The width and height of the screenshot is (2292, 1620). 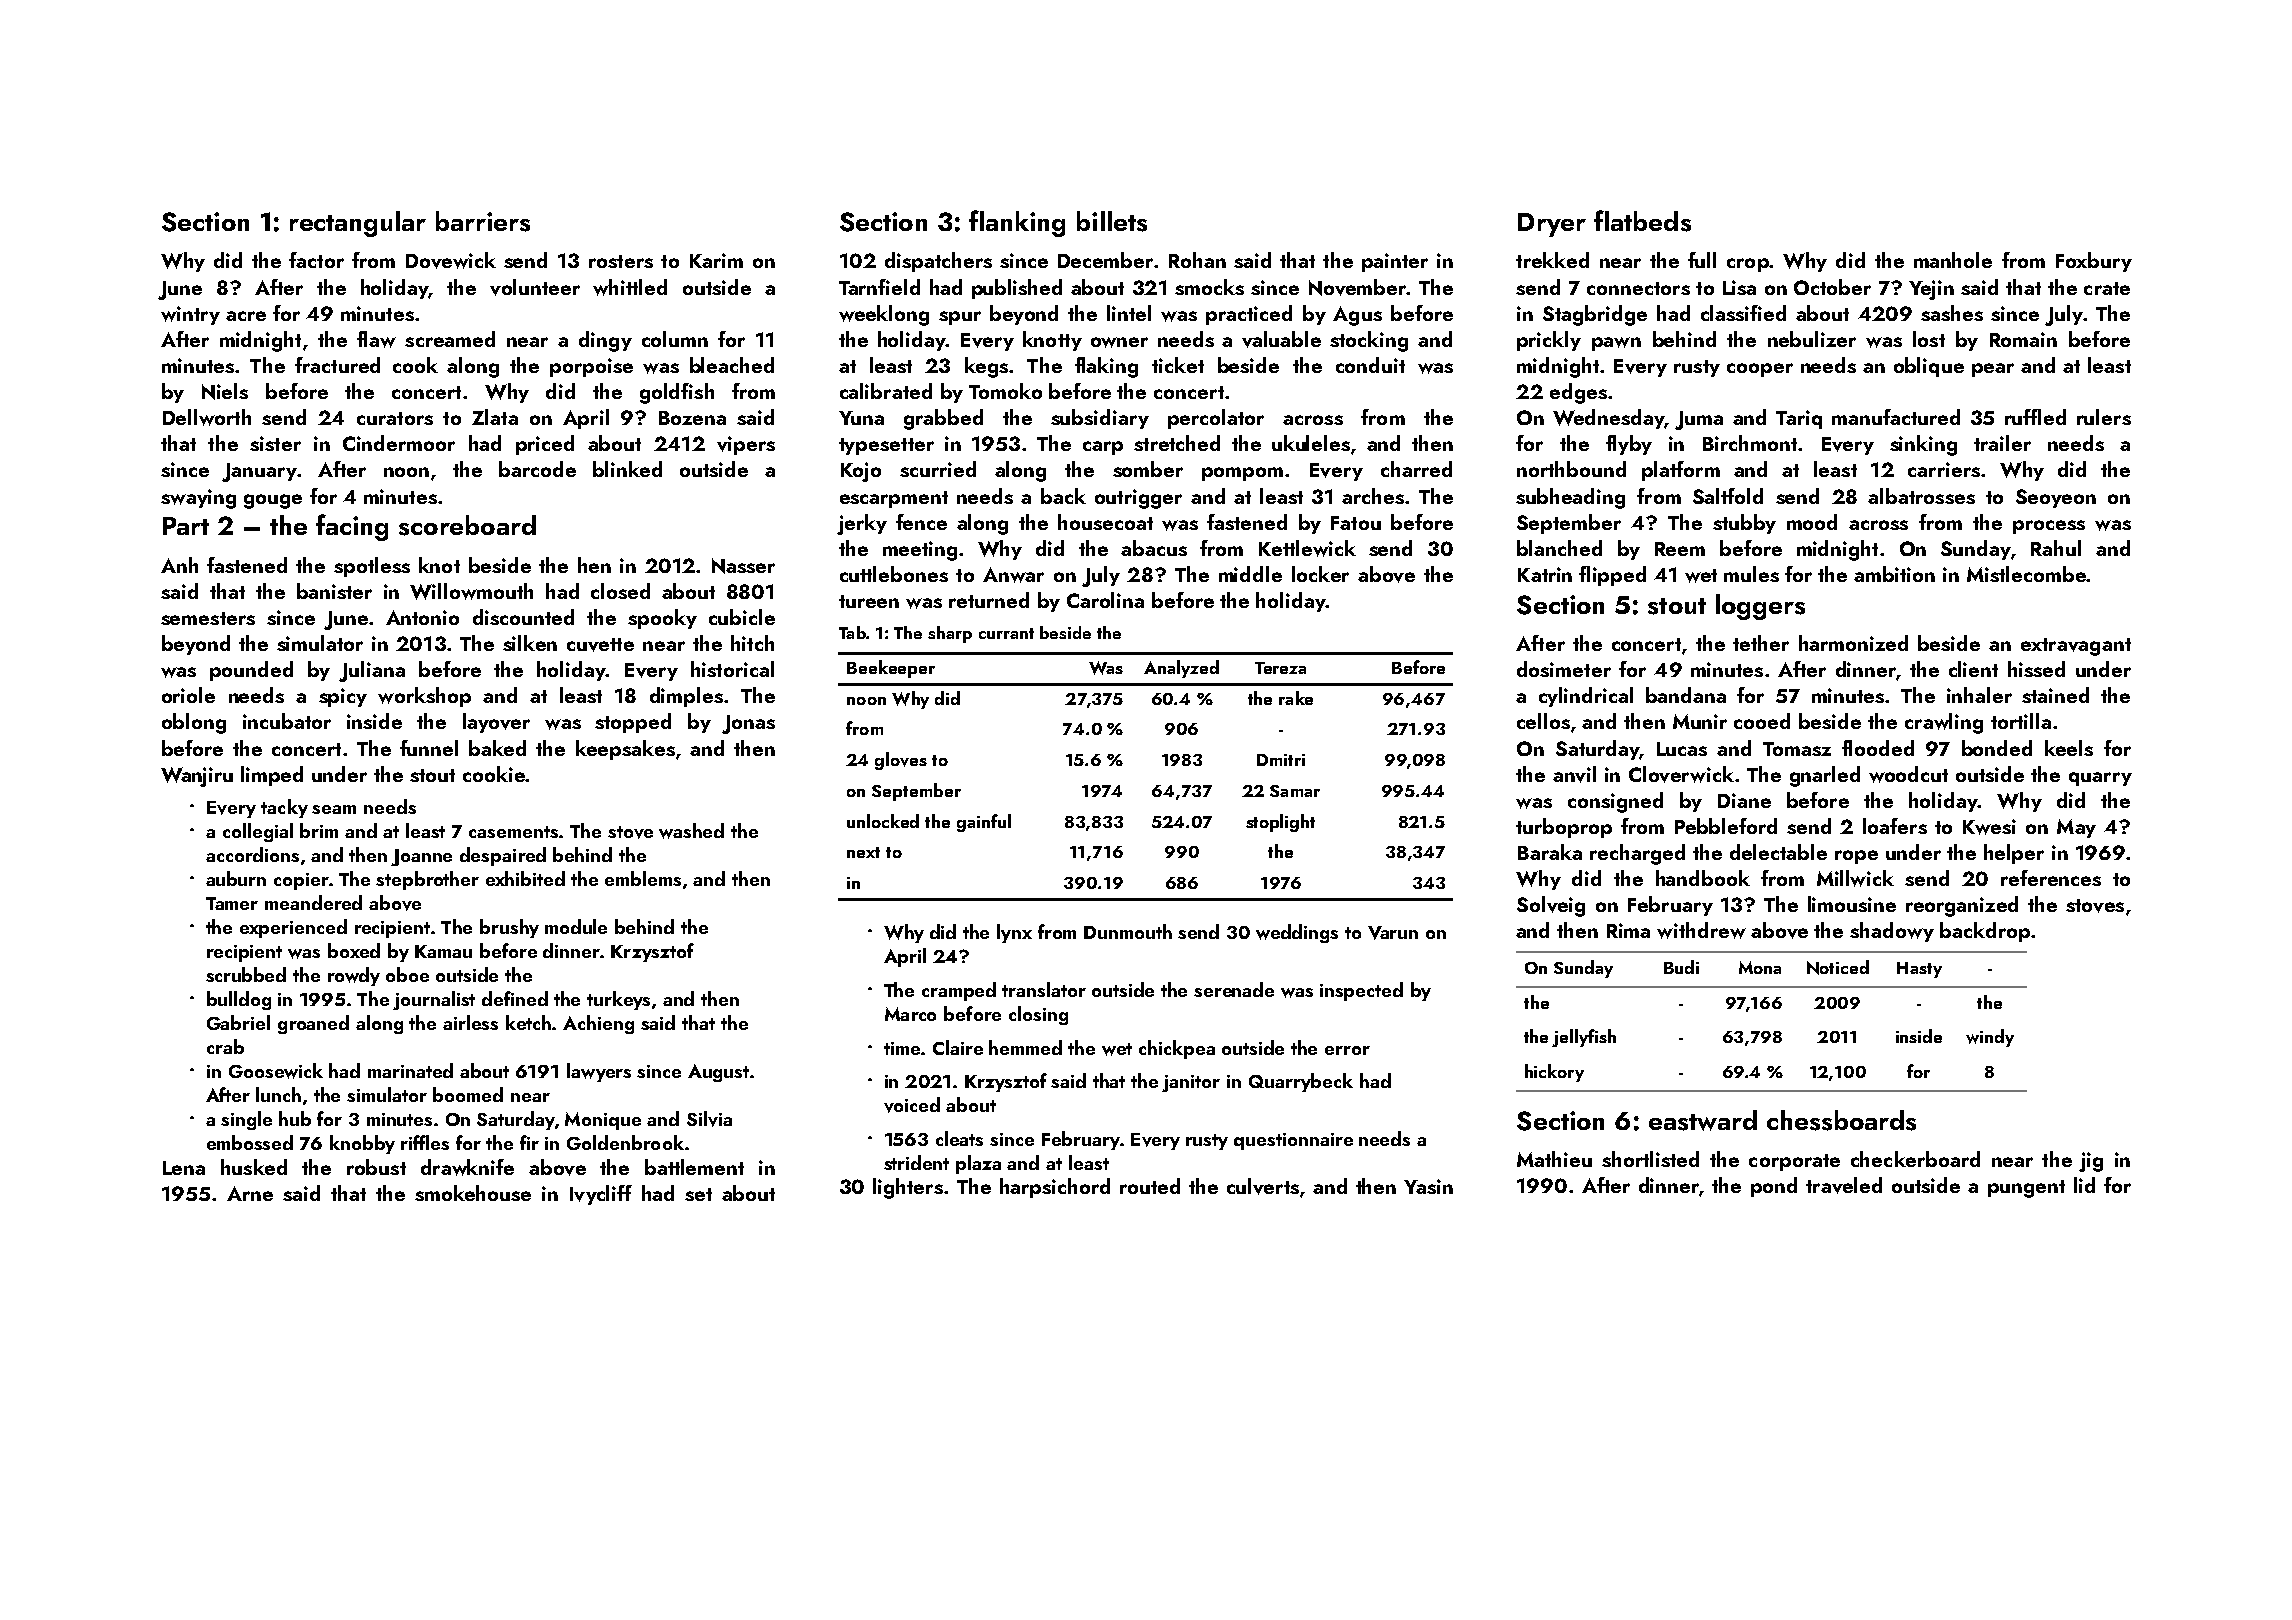 I want to click on manhole, so click(x=1953, y=260).
